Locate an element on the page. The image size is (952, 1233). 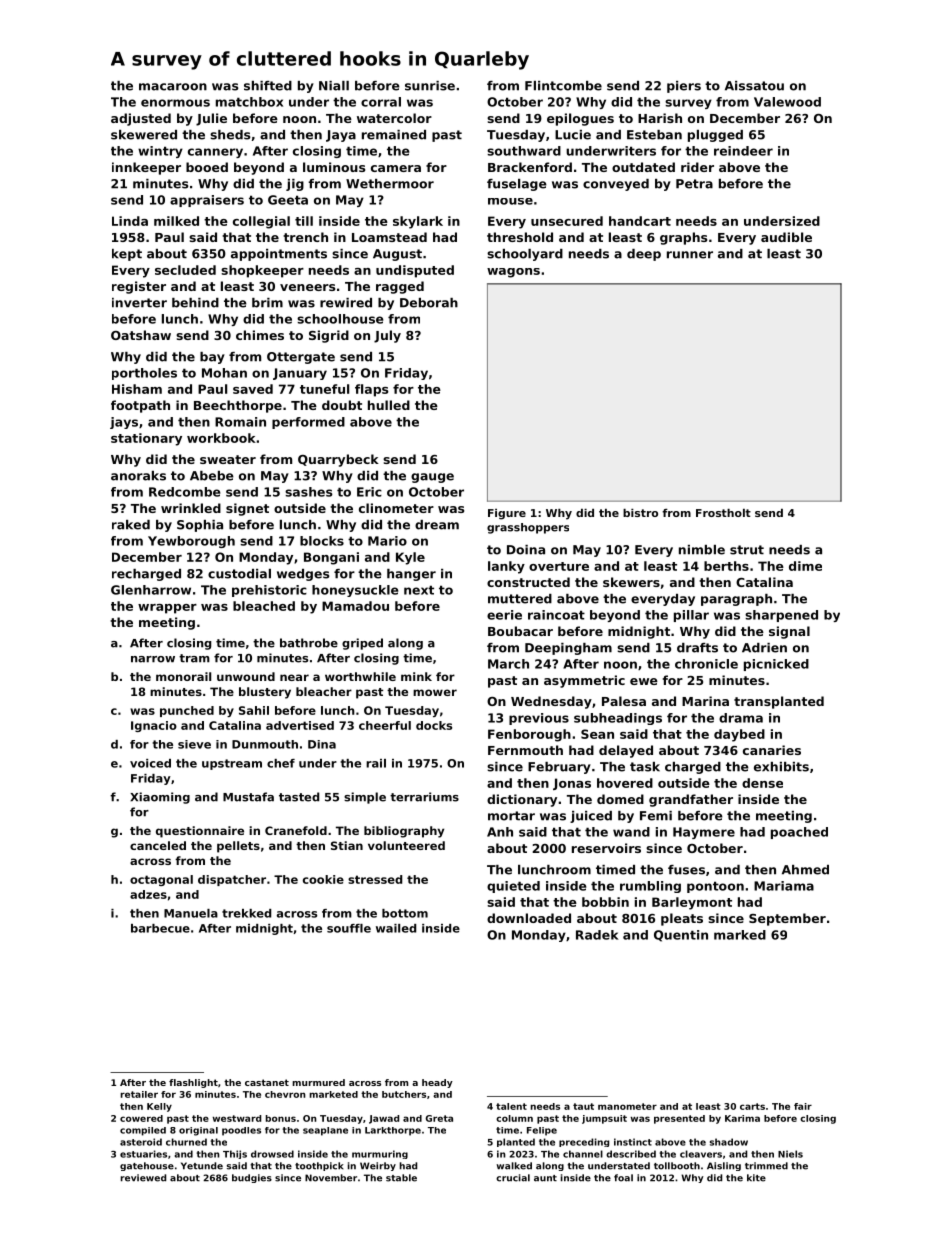
narrow is located at coordinates (153, 659).
